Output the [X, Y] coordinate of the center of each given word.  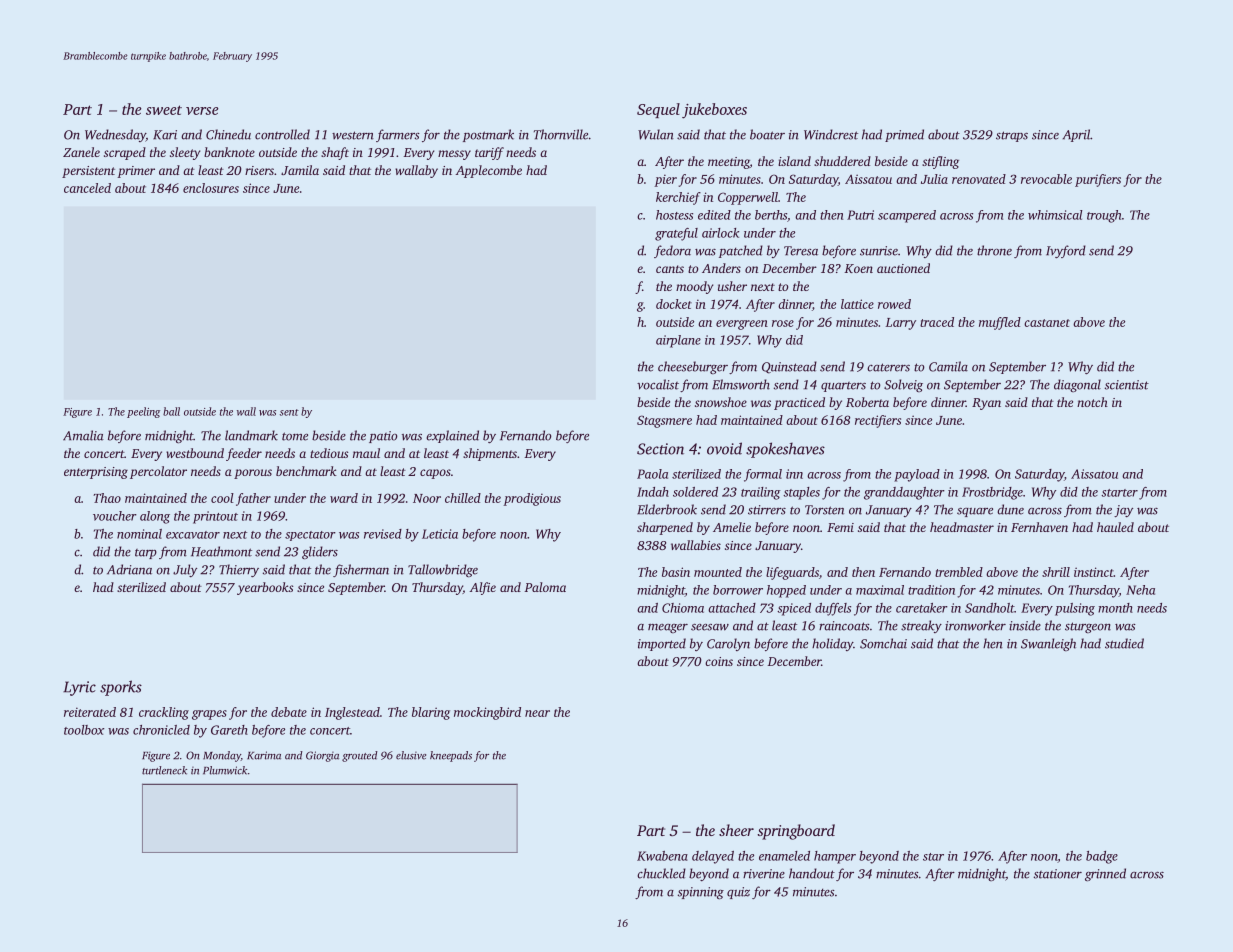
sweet [164, 110]
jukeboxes [714, 111]
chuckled [661, 873]
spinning [701, 893]
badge [1102, 857]
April [1076, 135]
